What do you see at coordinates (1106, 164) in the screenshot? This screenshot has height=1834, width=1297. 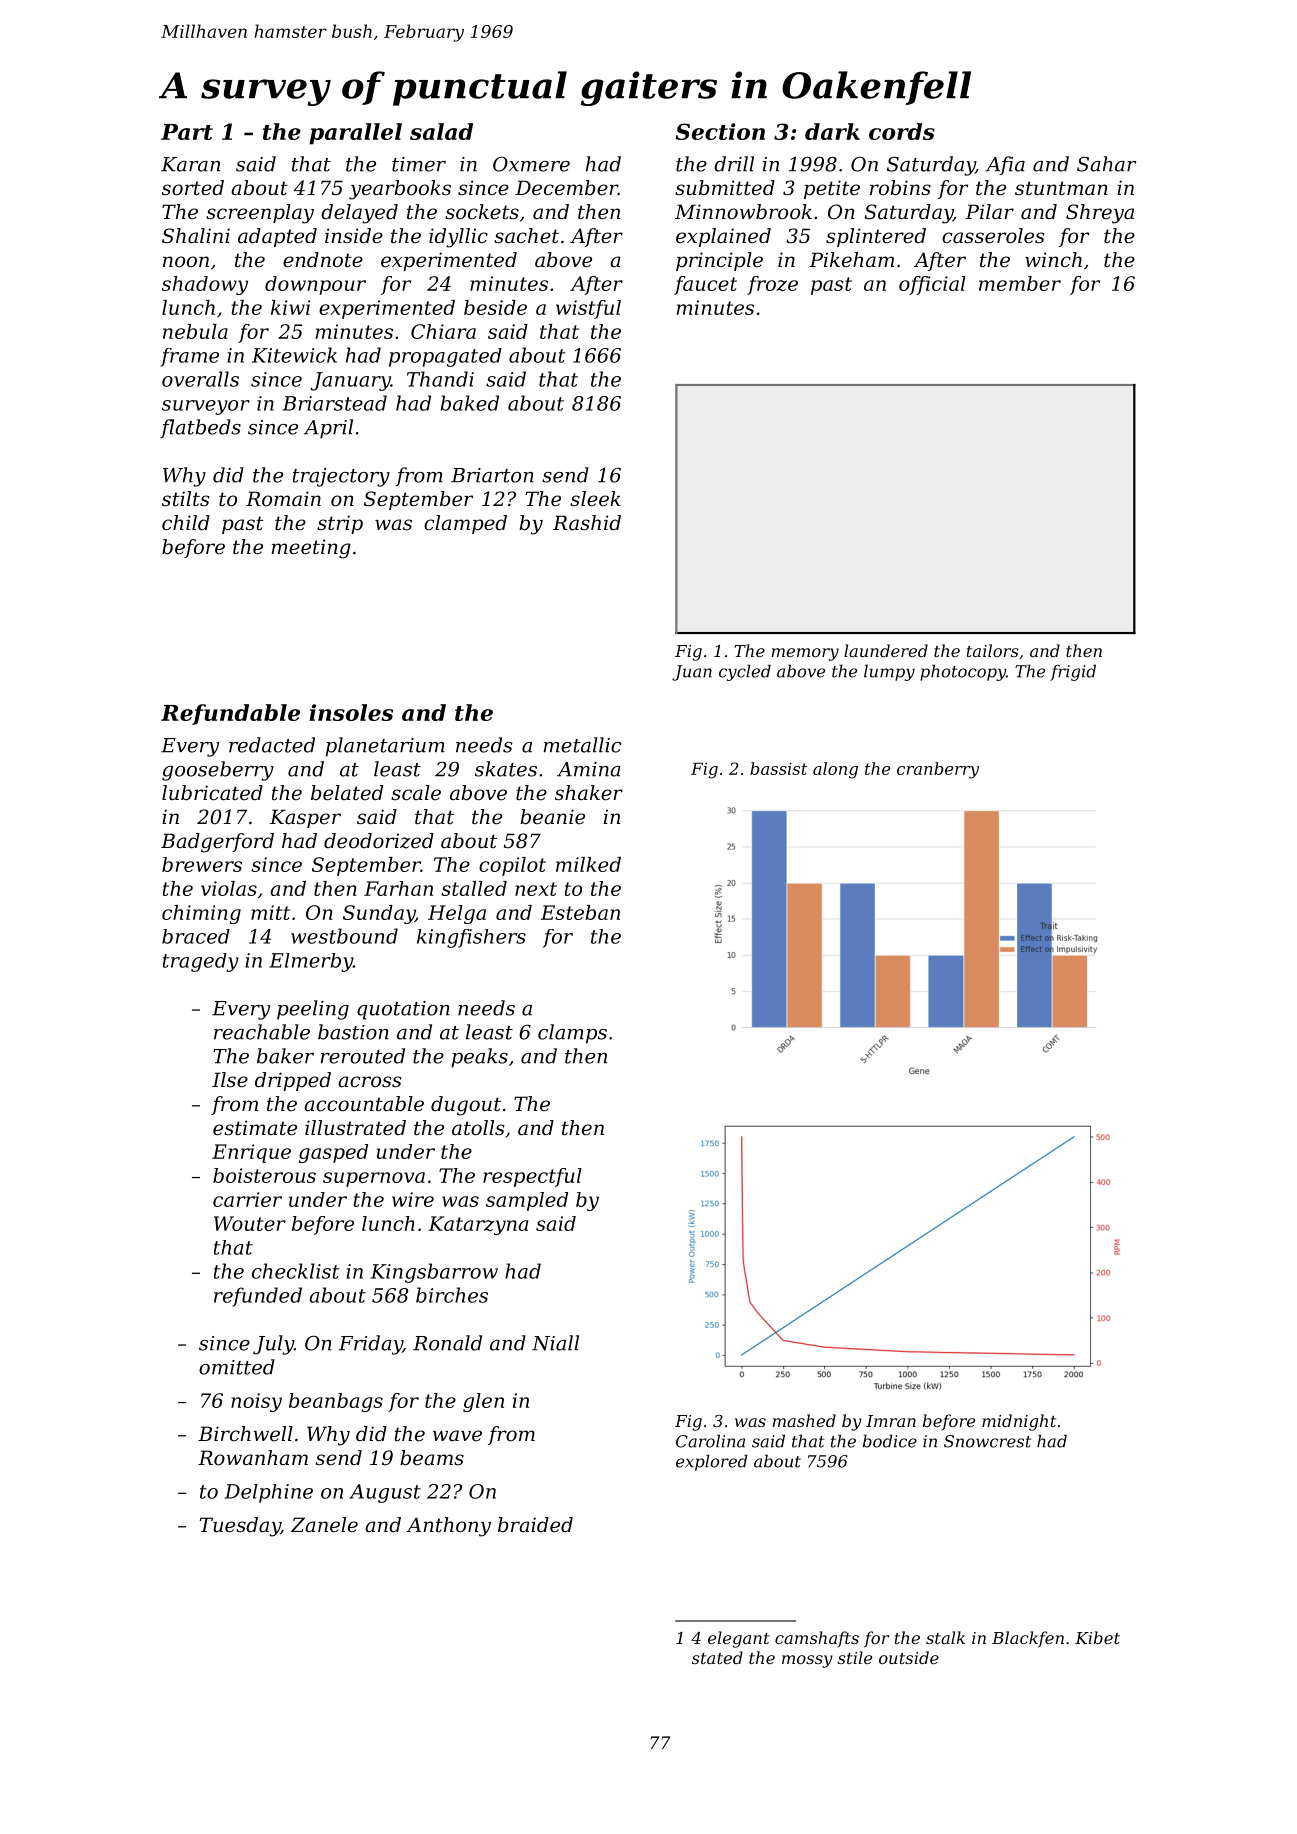 I see `Sahar` at bounding box center [1106, 164].
